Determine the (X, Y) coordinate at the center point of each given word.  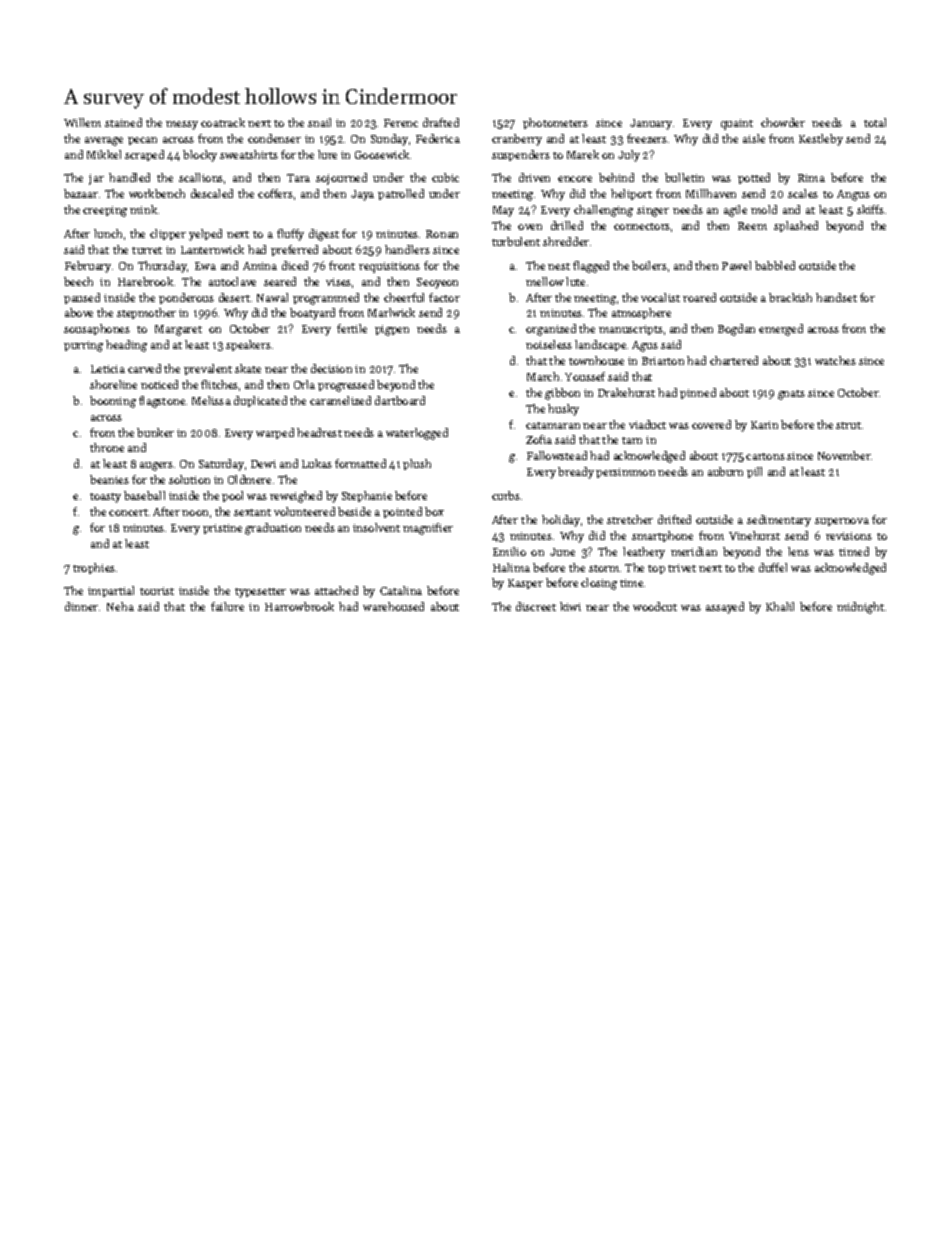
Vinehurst (754, 535)
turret (147, 250)
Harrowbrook (299, 606)
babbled (775, 265)
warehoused (393, 606)
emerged (781, 330)
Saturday (221, 465)
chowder (783, 122)
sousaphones (97, 329)
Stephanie (367, 496)
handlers (407, 249)
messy (182, 125)
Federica (438, 138)
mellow (545, 281)
